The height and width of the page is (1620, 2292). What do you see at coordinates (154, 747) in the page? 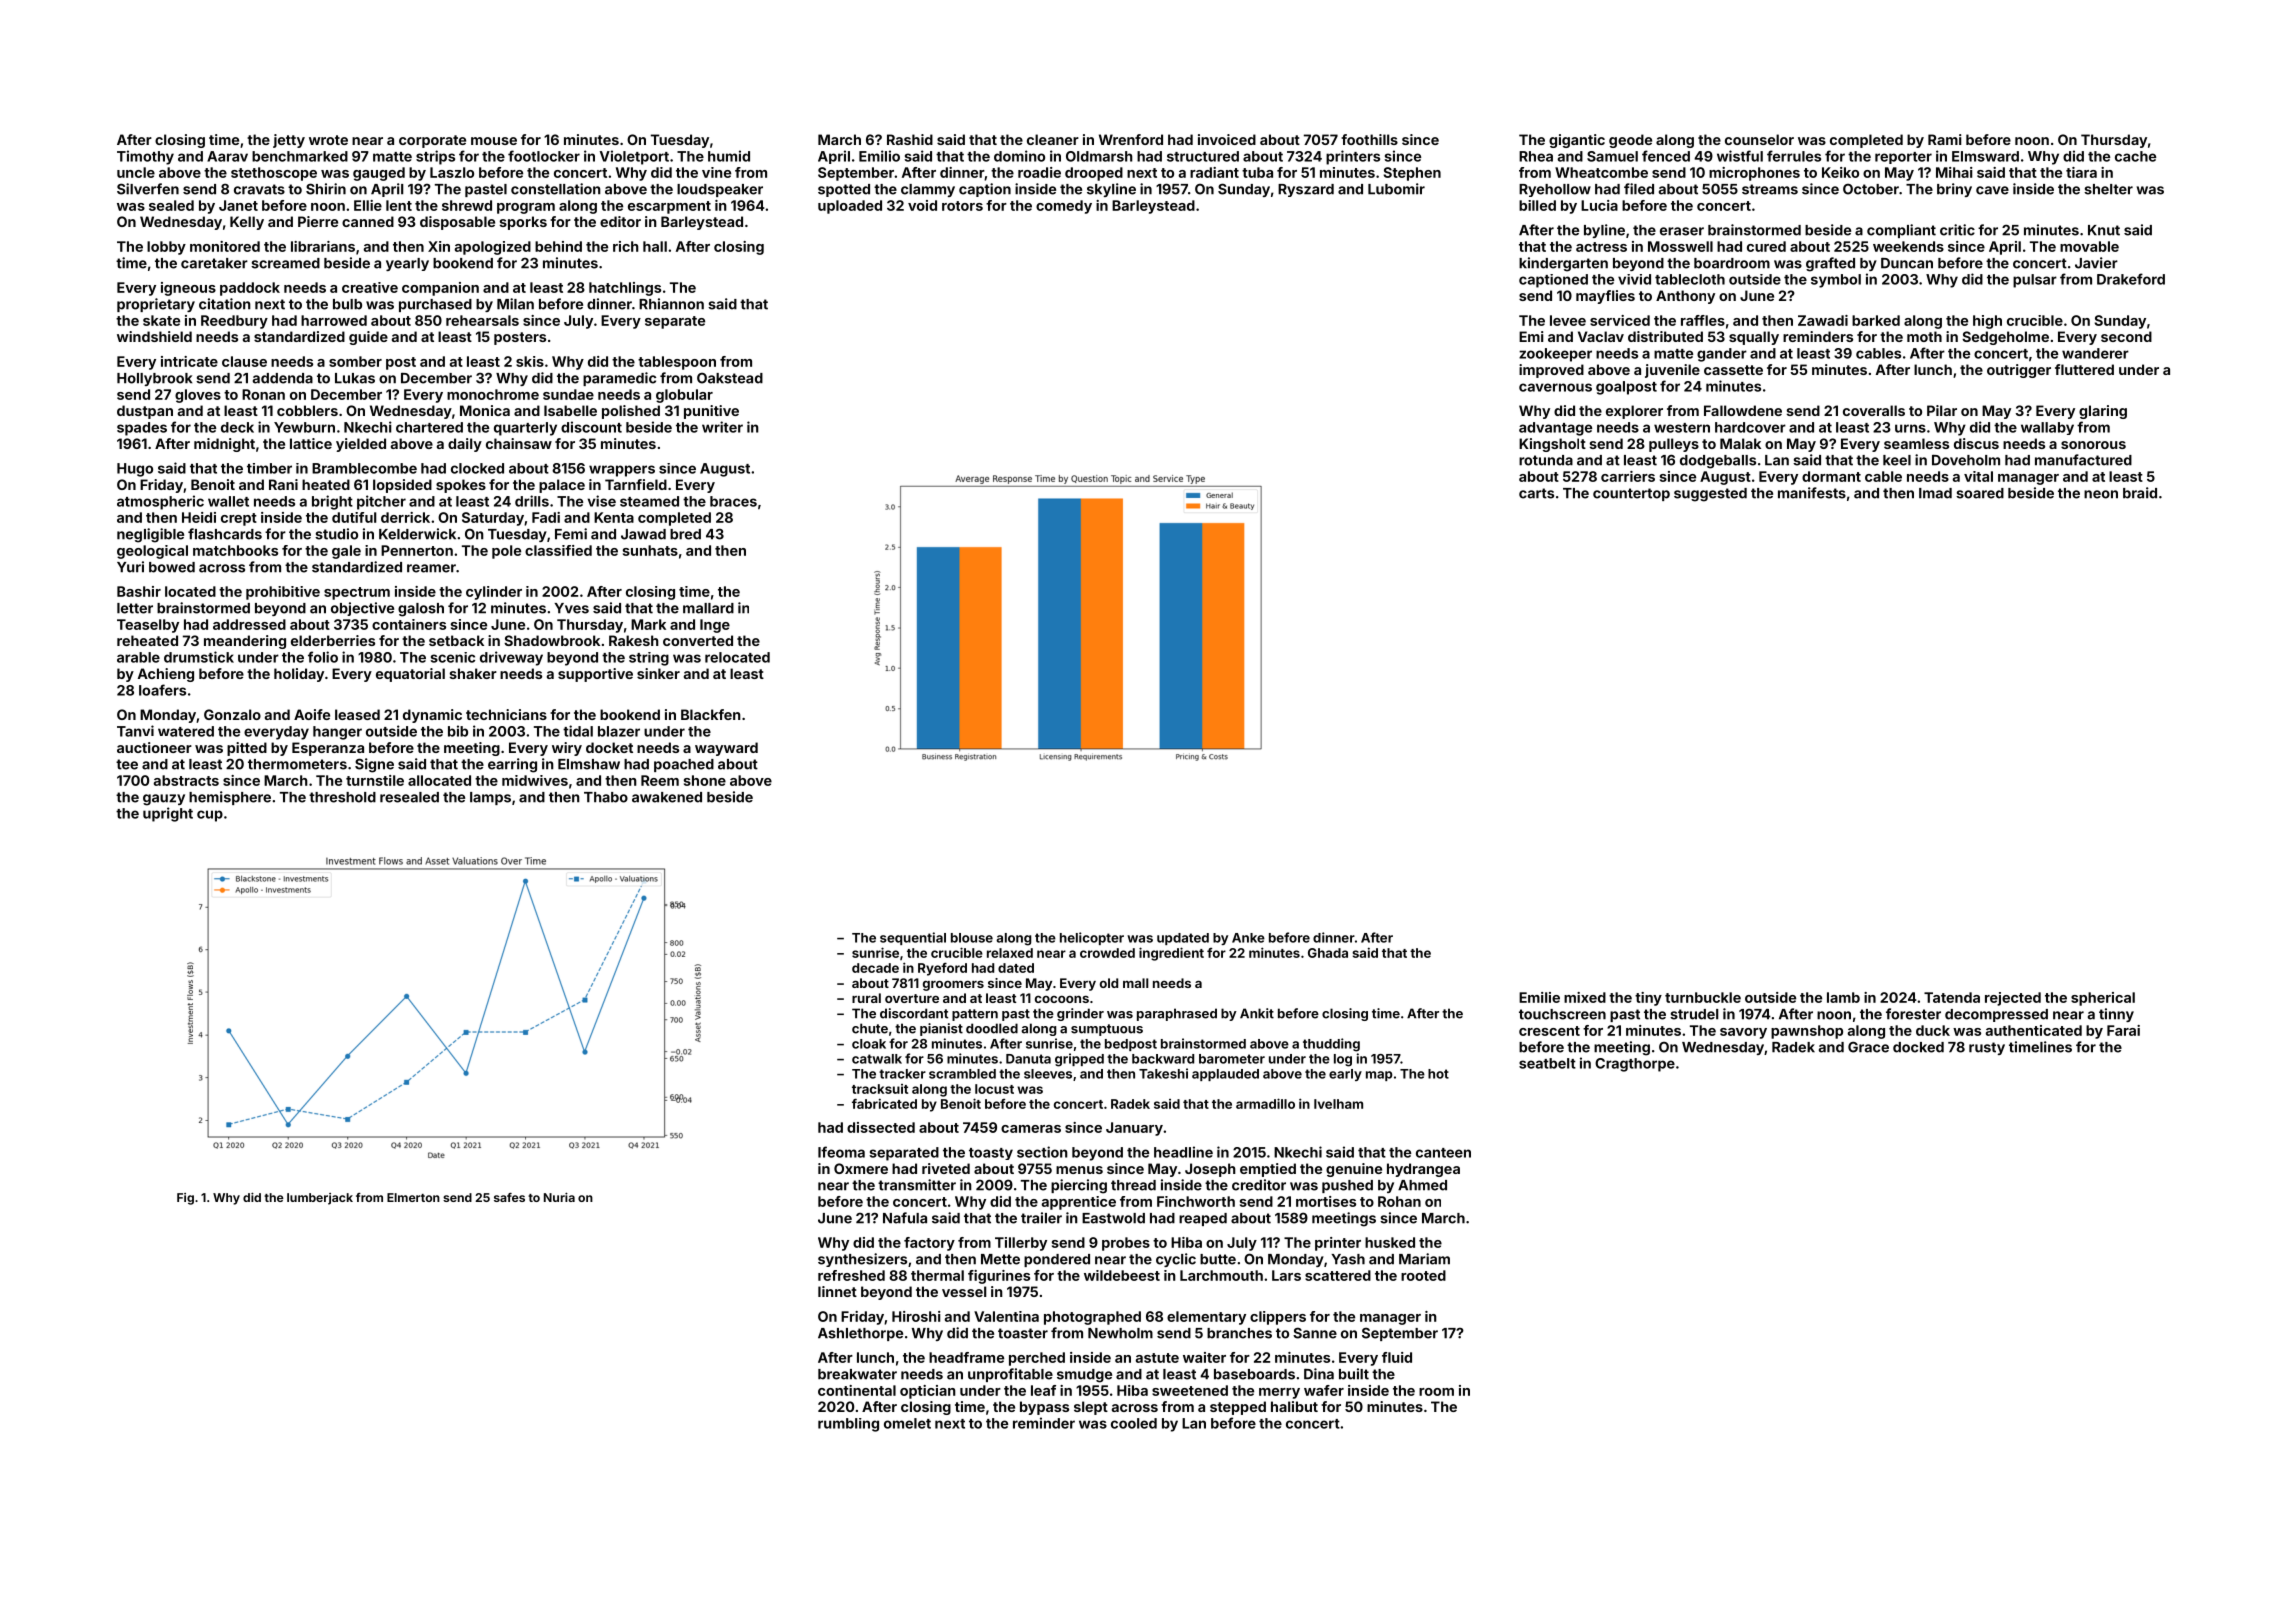
I see `auctioneer` at bounding box center [154, 747].
